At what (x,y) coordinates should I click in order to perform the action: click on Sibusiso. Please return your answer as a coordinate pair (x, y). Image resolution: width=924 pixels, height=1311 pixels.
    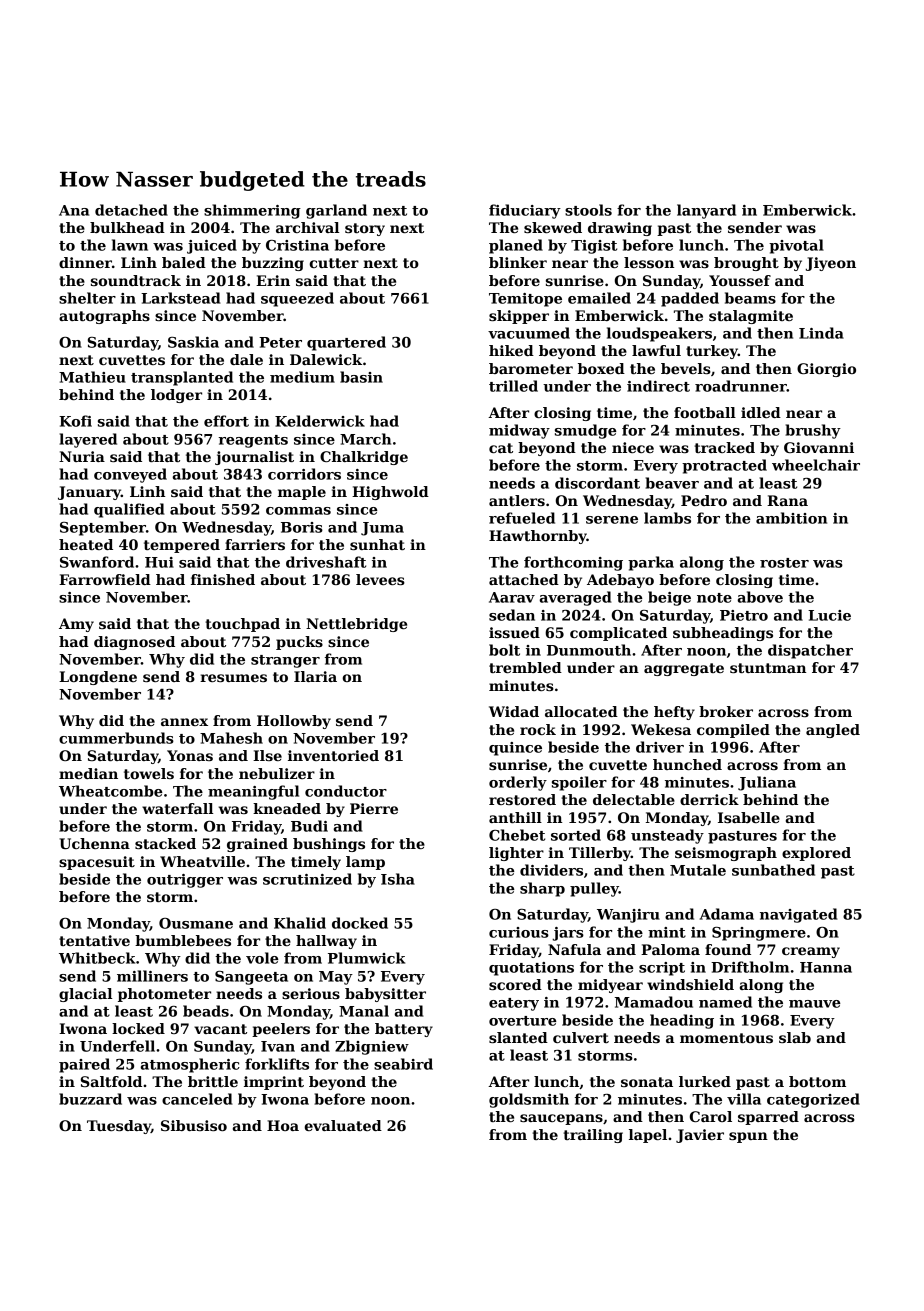
    Looking at the image, I should click on (194, 1125).
